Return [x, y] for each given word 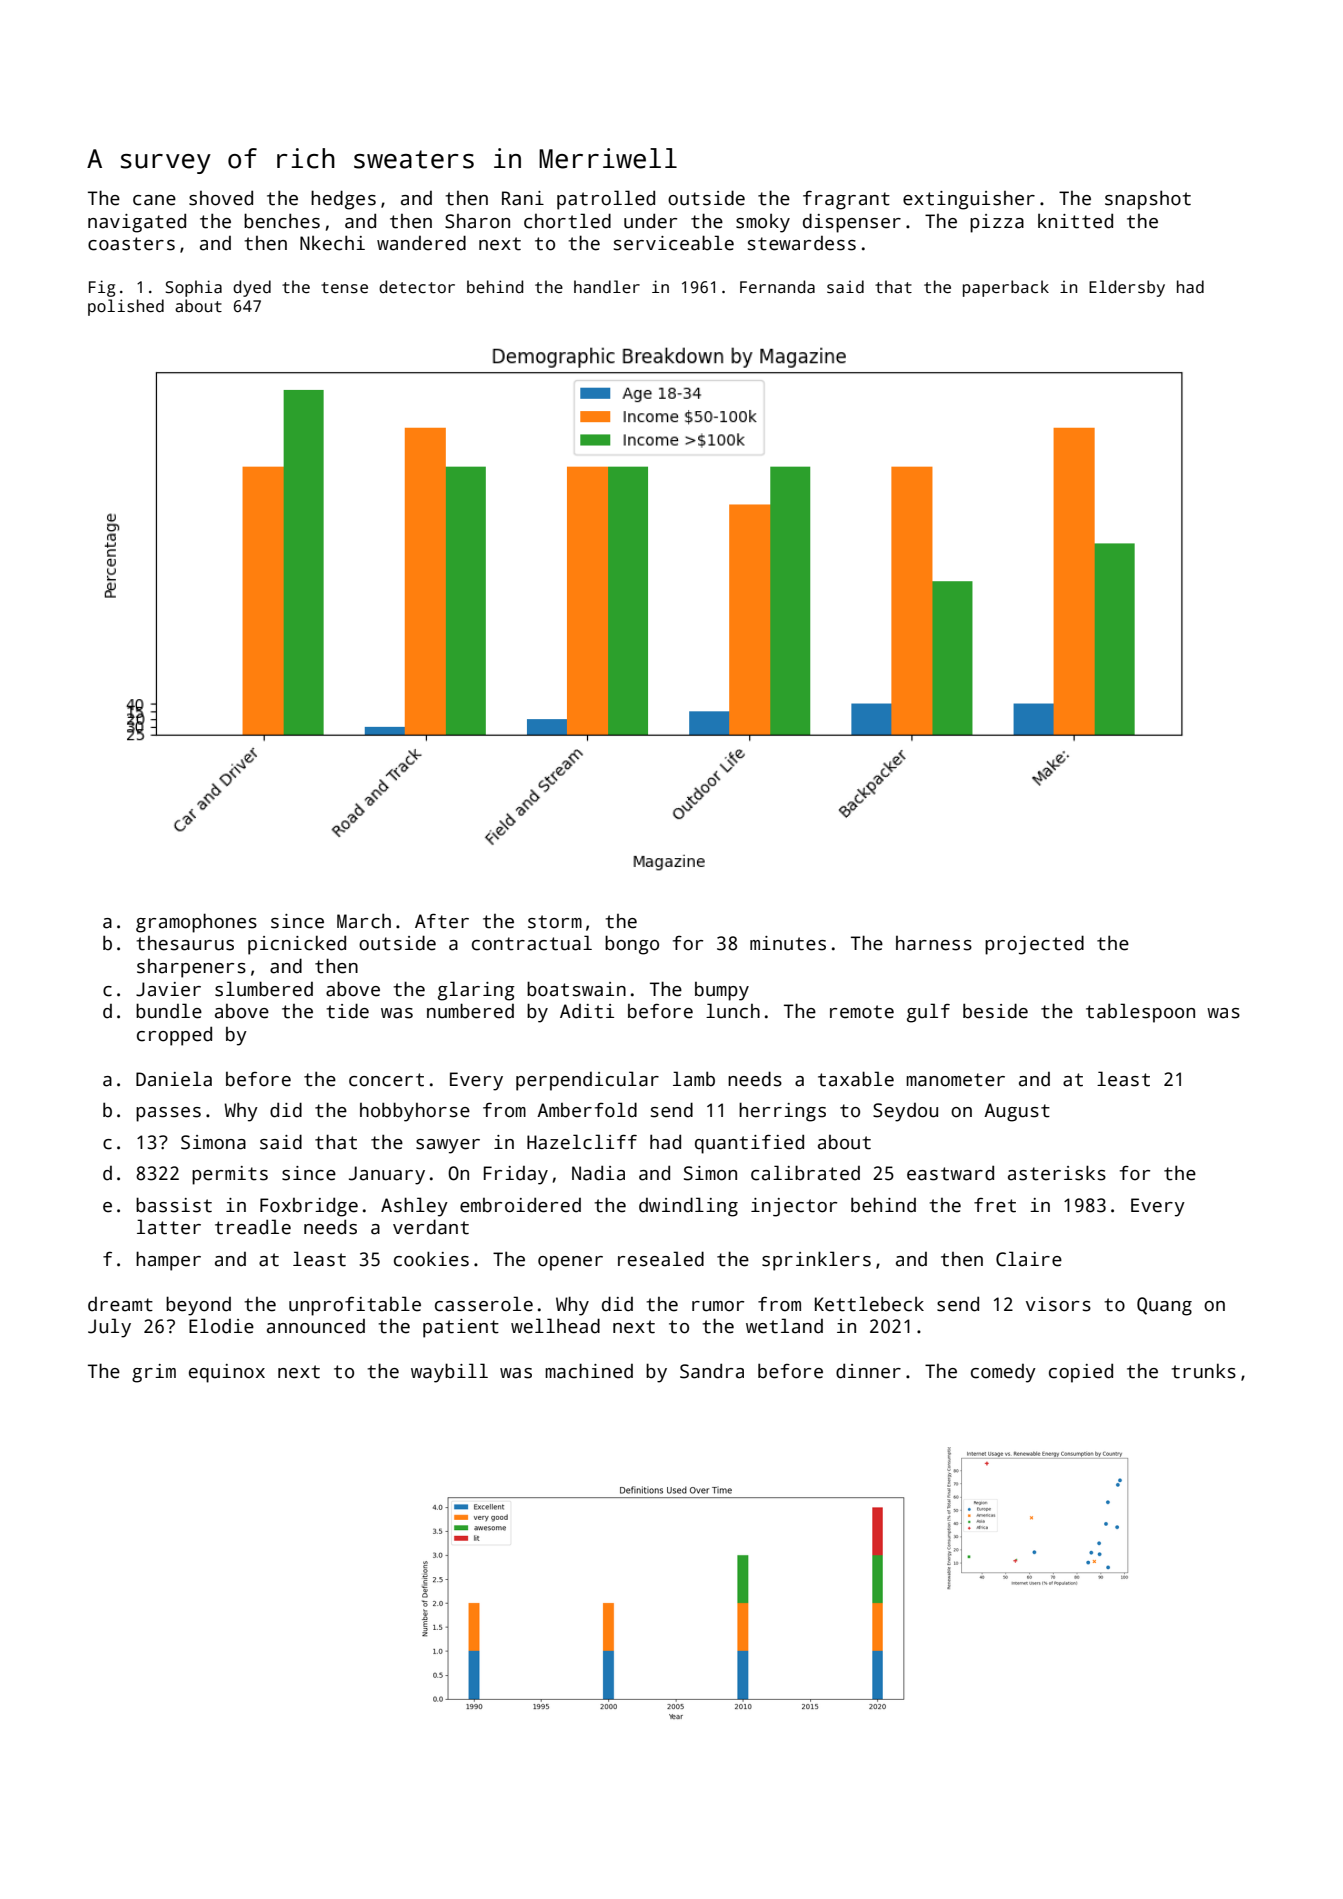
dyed [252, 288]
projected [1034, 945]
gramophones [196, 923]
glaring [476, 991]
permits [230, 1175]
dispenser [852, 223]
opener [570, 1263]
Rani [523, 198]
